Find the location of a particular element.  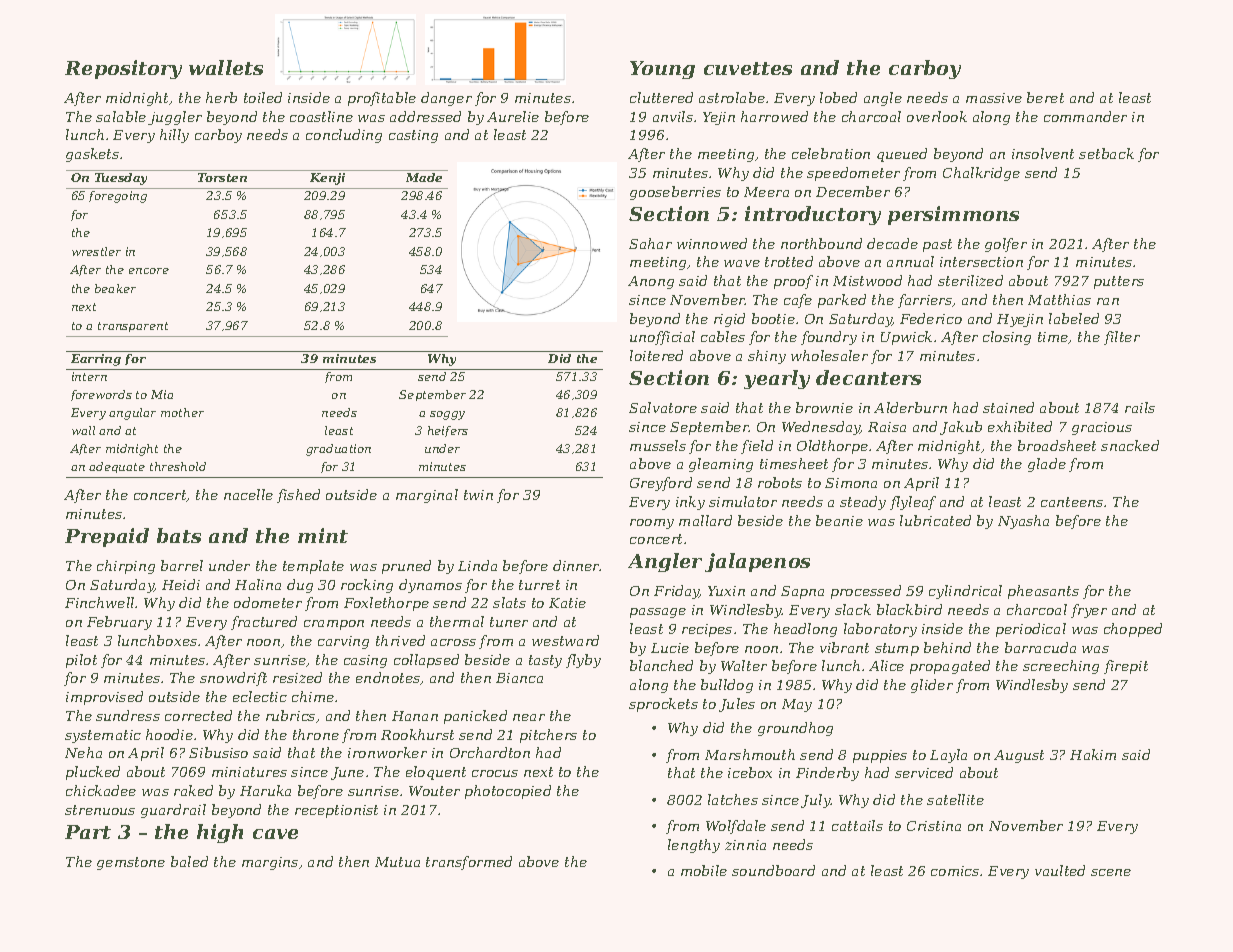

chopped is located at coordinates (1133, 630).
